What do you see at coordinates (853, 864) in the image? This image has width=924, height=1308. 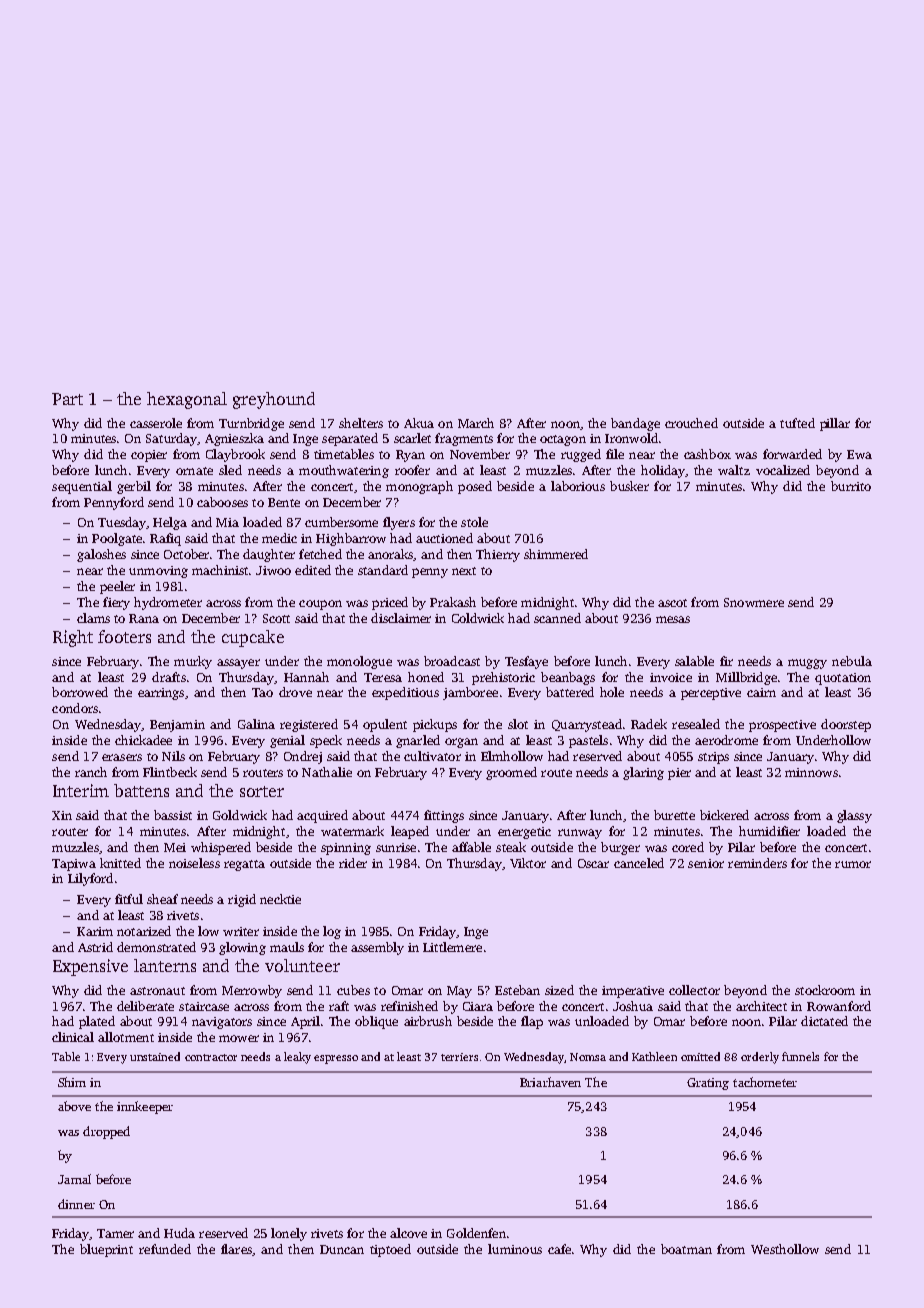 I see `rumor` at bounding box center [853, 864].
